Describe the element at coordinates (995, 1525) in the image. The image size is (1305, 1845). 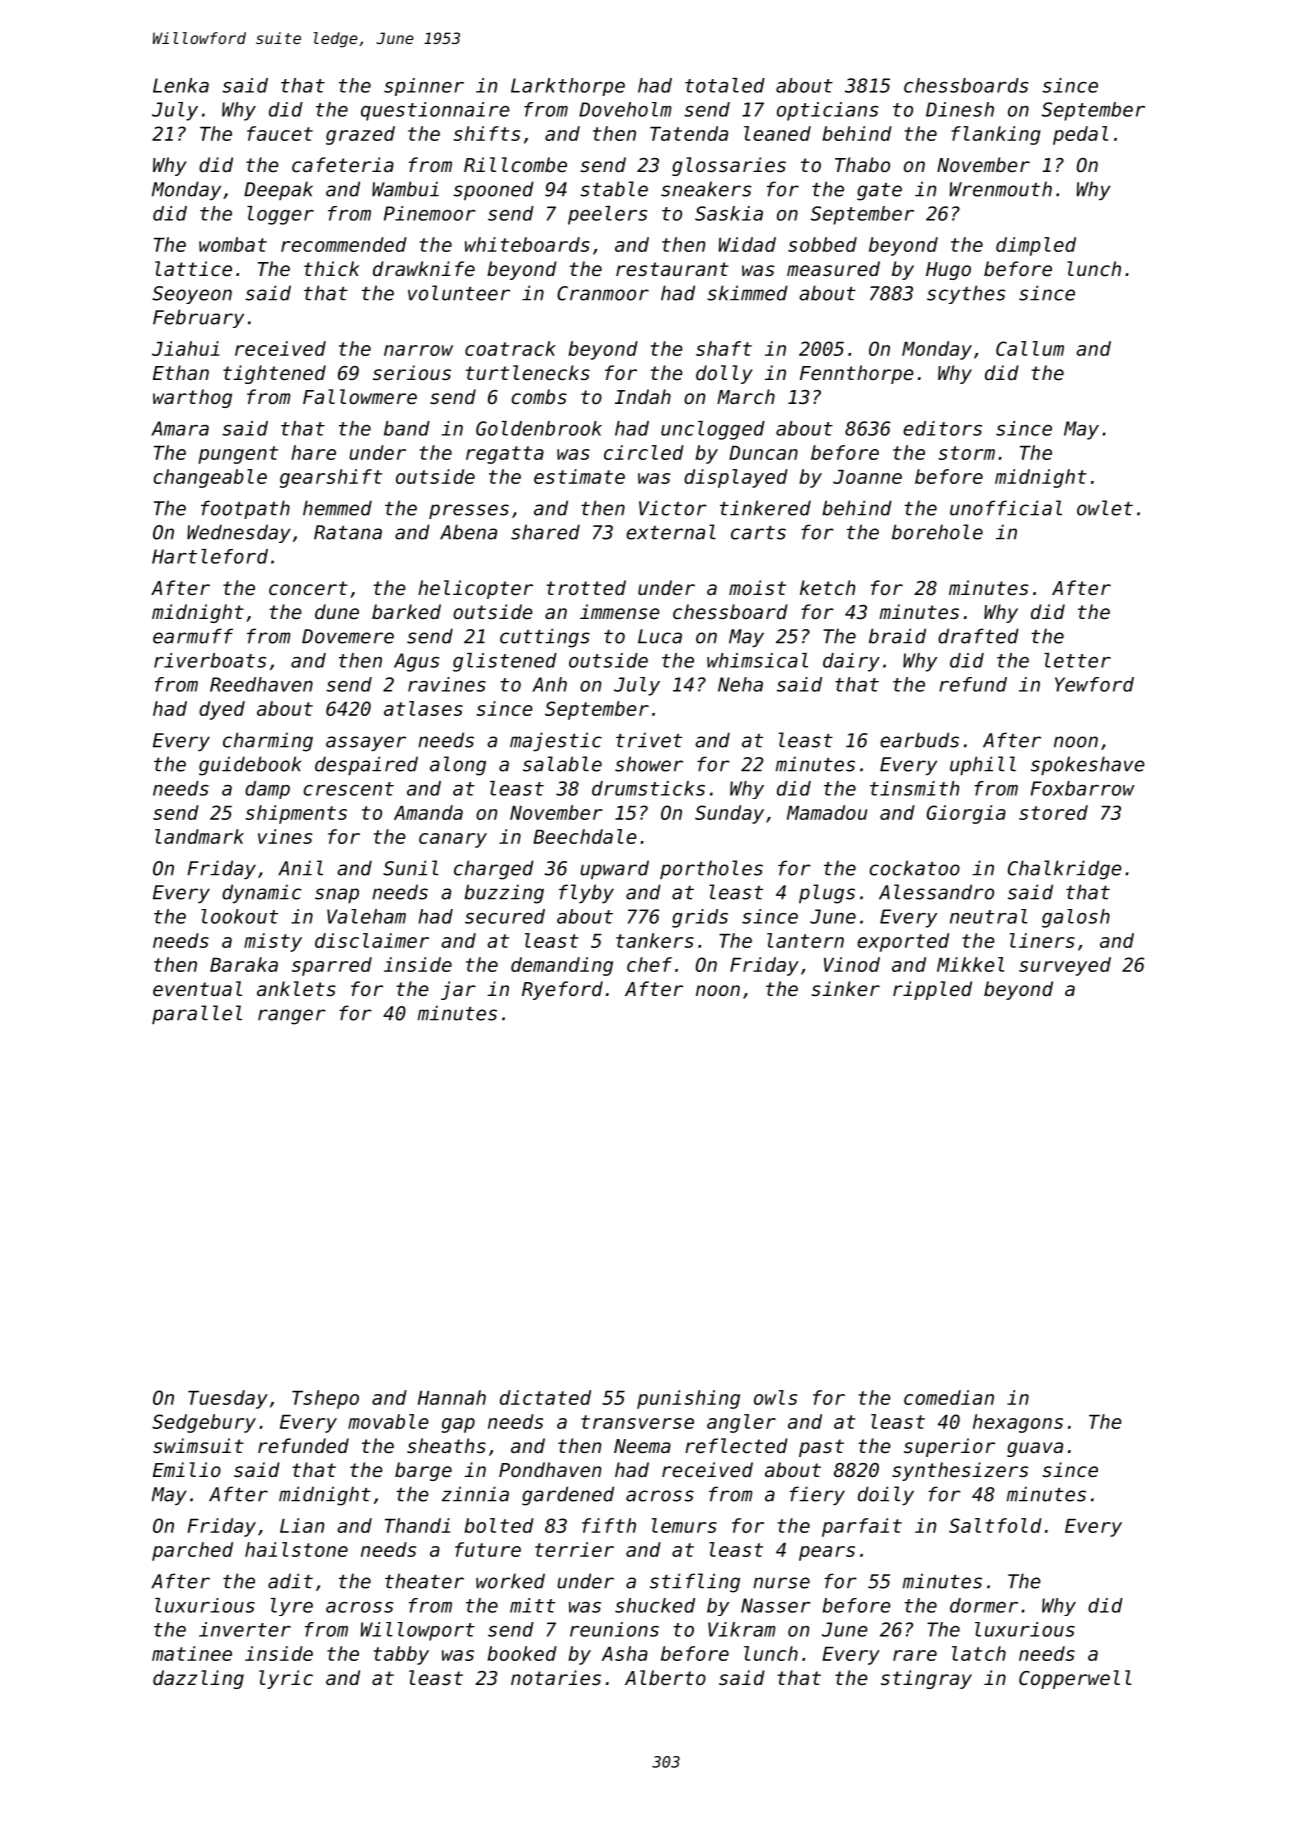
I see `Saltfold` at that location.
